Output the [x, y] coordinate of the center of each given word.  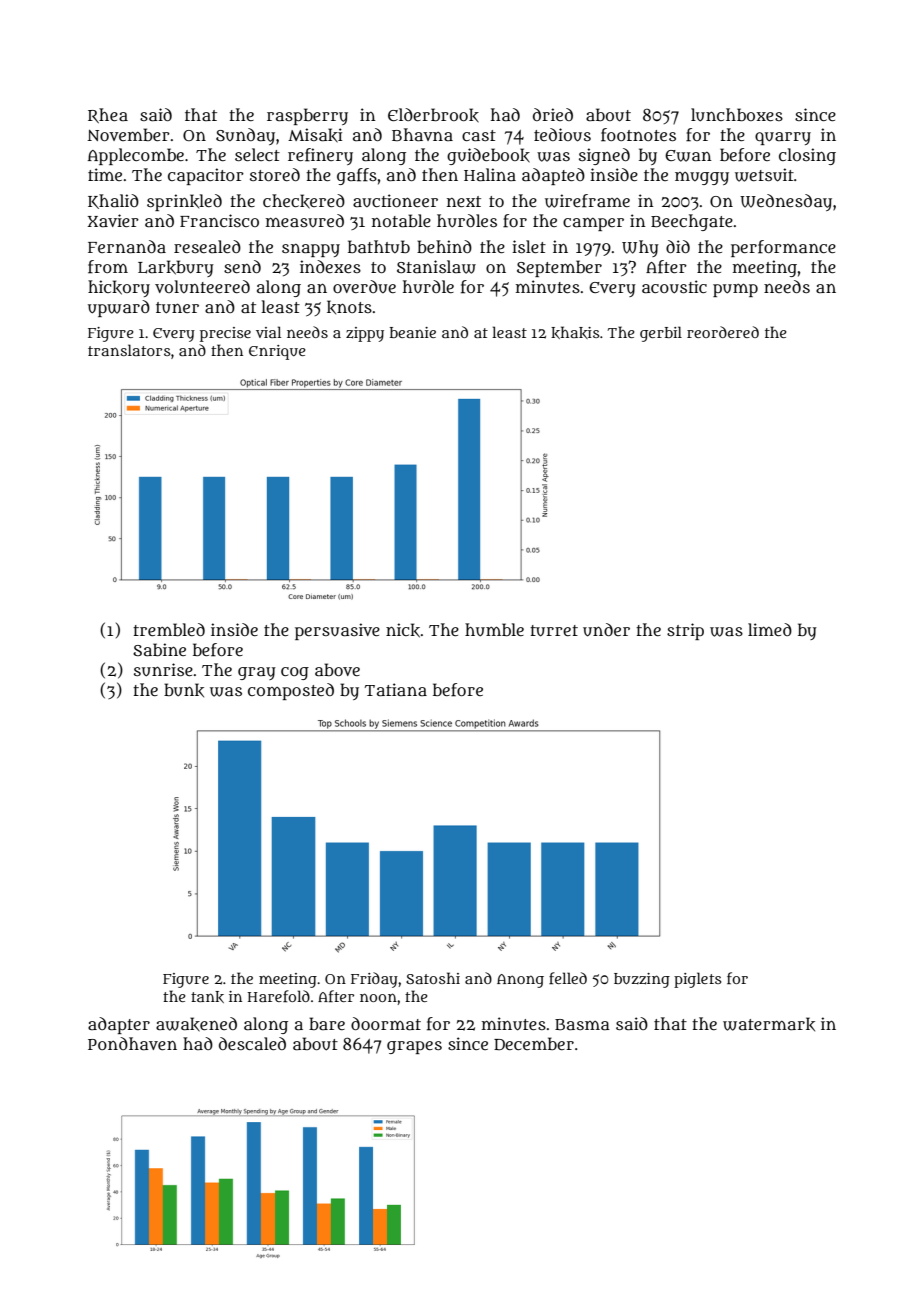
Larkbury [176, 268]
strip [685, 631]
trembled [169, 629]
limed [770, 629]
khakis [575, 332]
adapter [119, 1025]
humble [494, 630]
